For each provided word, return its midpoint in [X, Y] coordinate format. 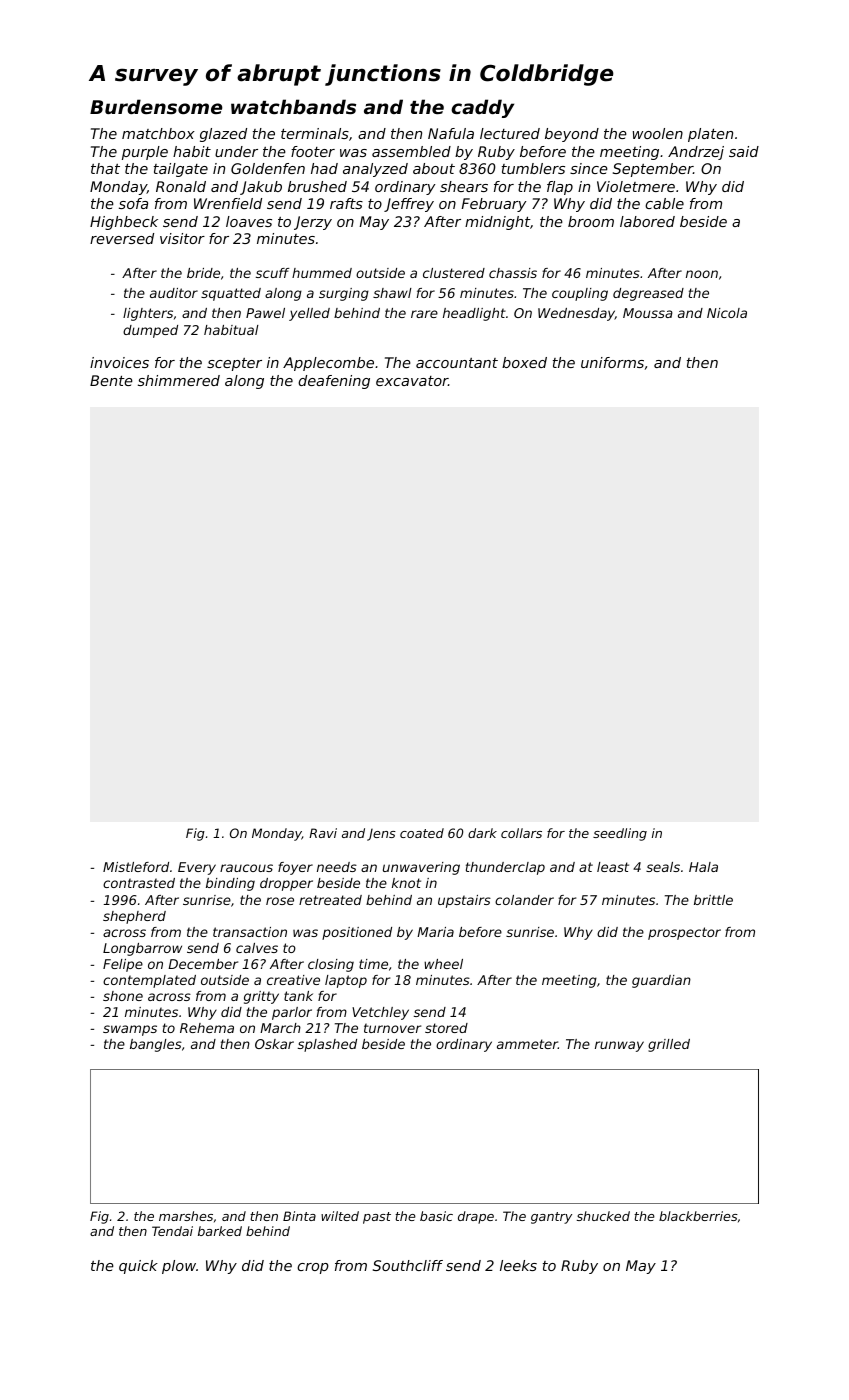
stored [446, 1028]
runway [619, 1046]
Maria [435, 932]
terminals [315, 133]
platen [710, 135]
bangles [156, 1045]
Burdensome [156, 106]
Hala [703, 867]
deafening [334, 382]
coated [422, 833]
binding [230, 884]
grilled [669, 1045]
